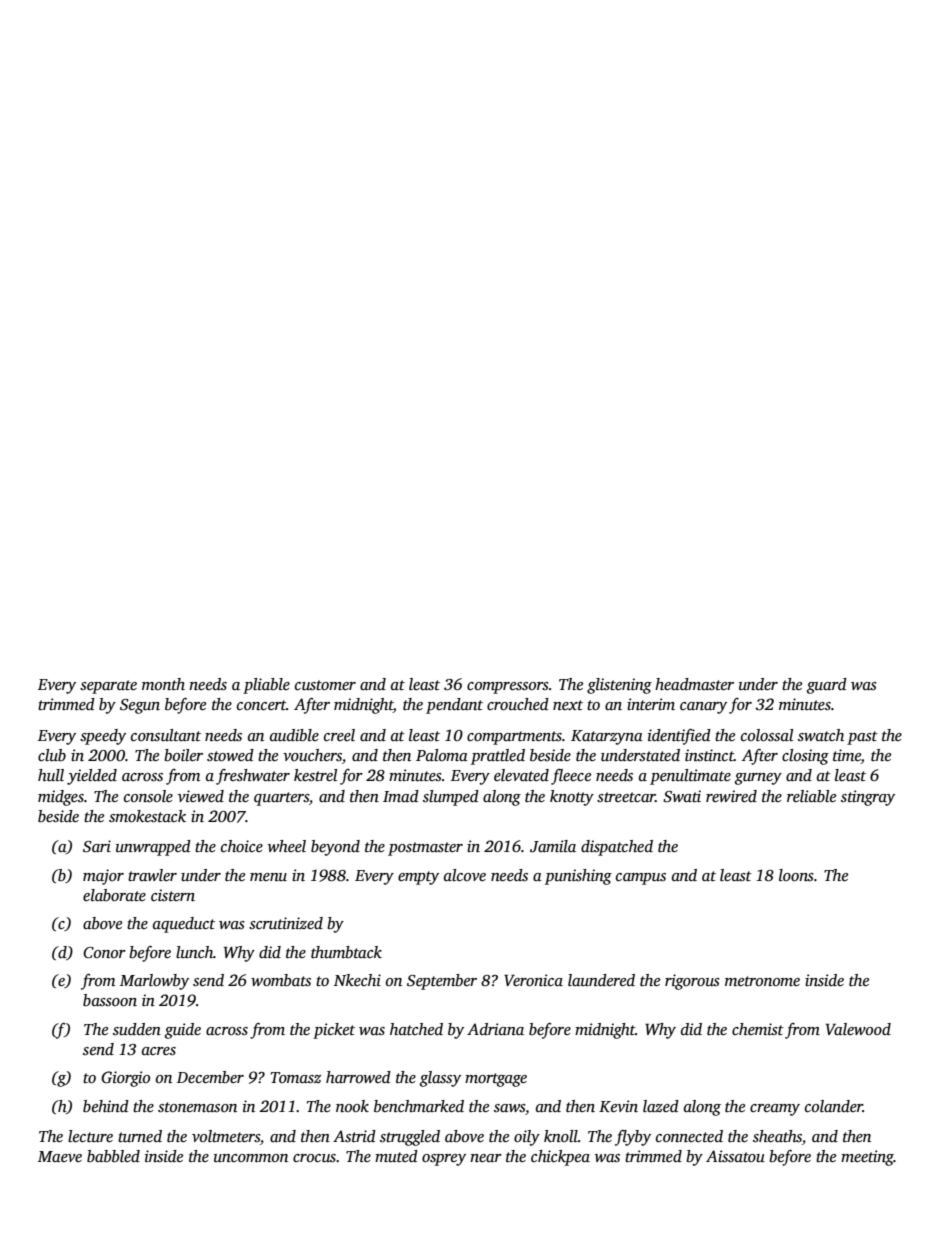 This screenshot has height=1233, width=952. I want to click on month, so click(163, 684).
